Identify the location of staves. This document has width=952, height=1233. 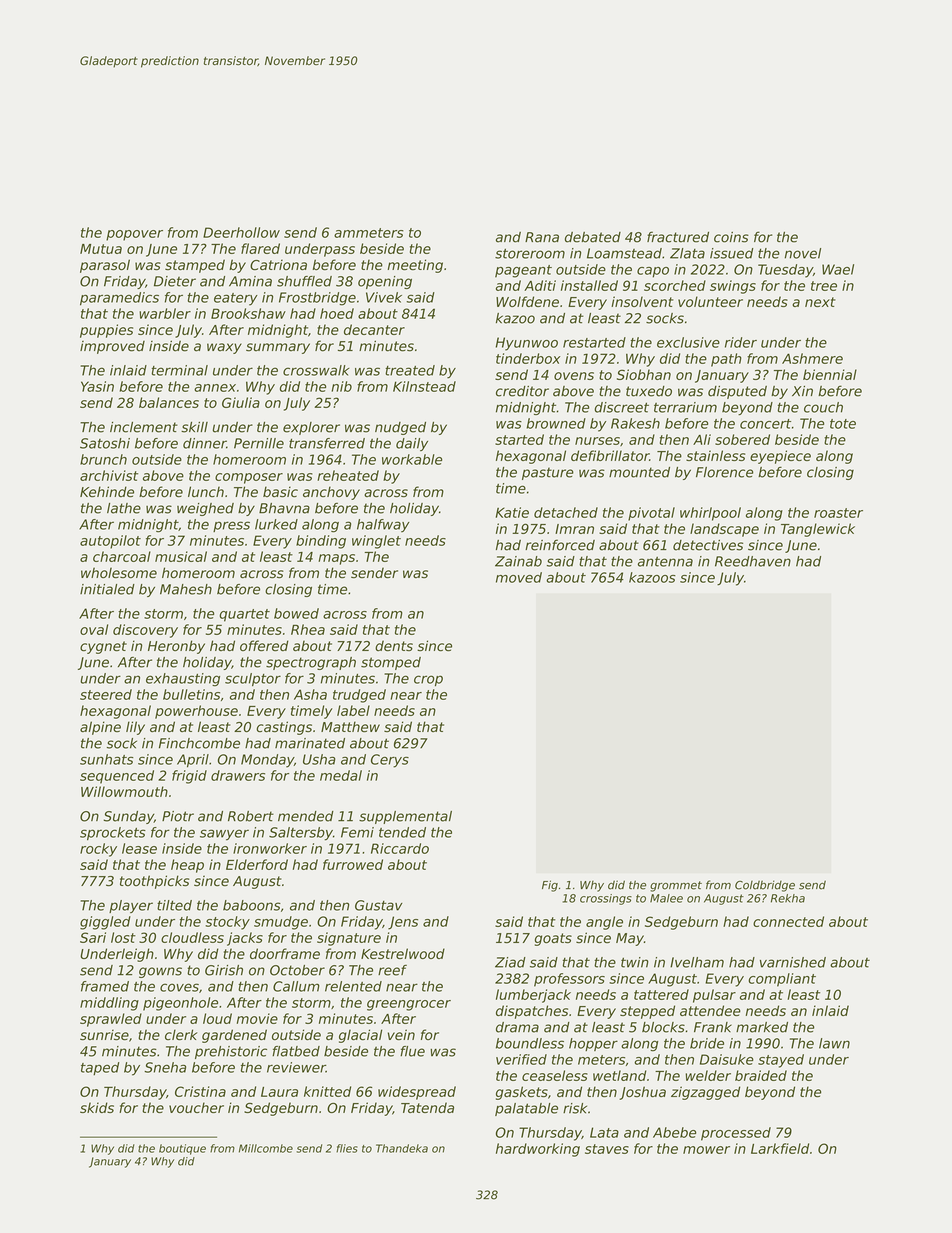
(607, 1149).
